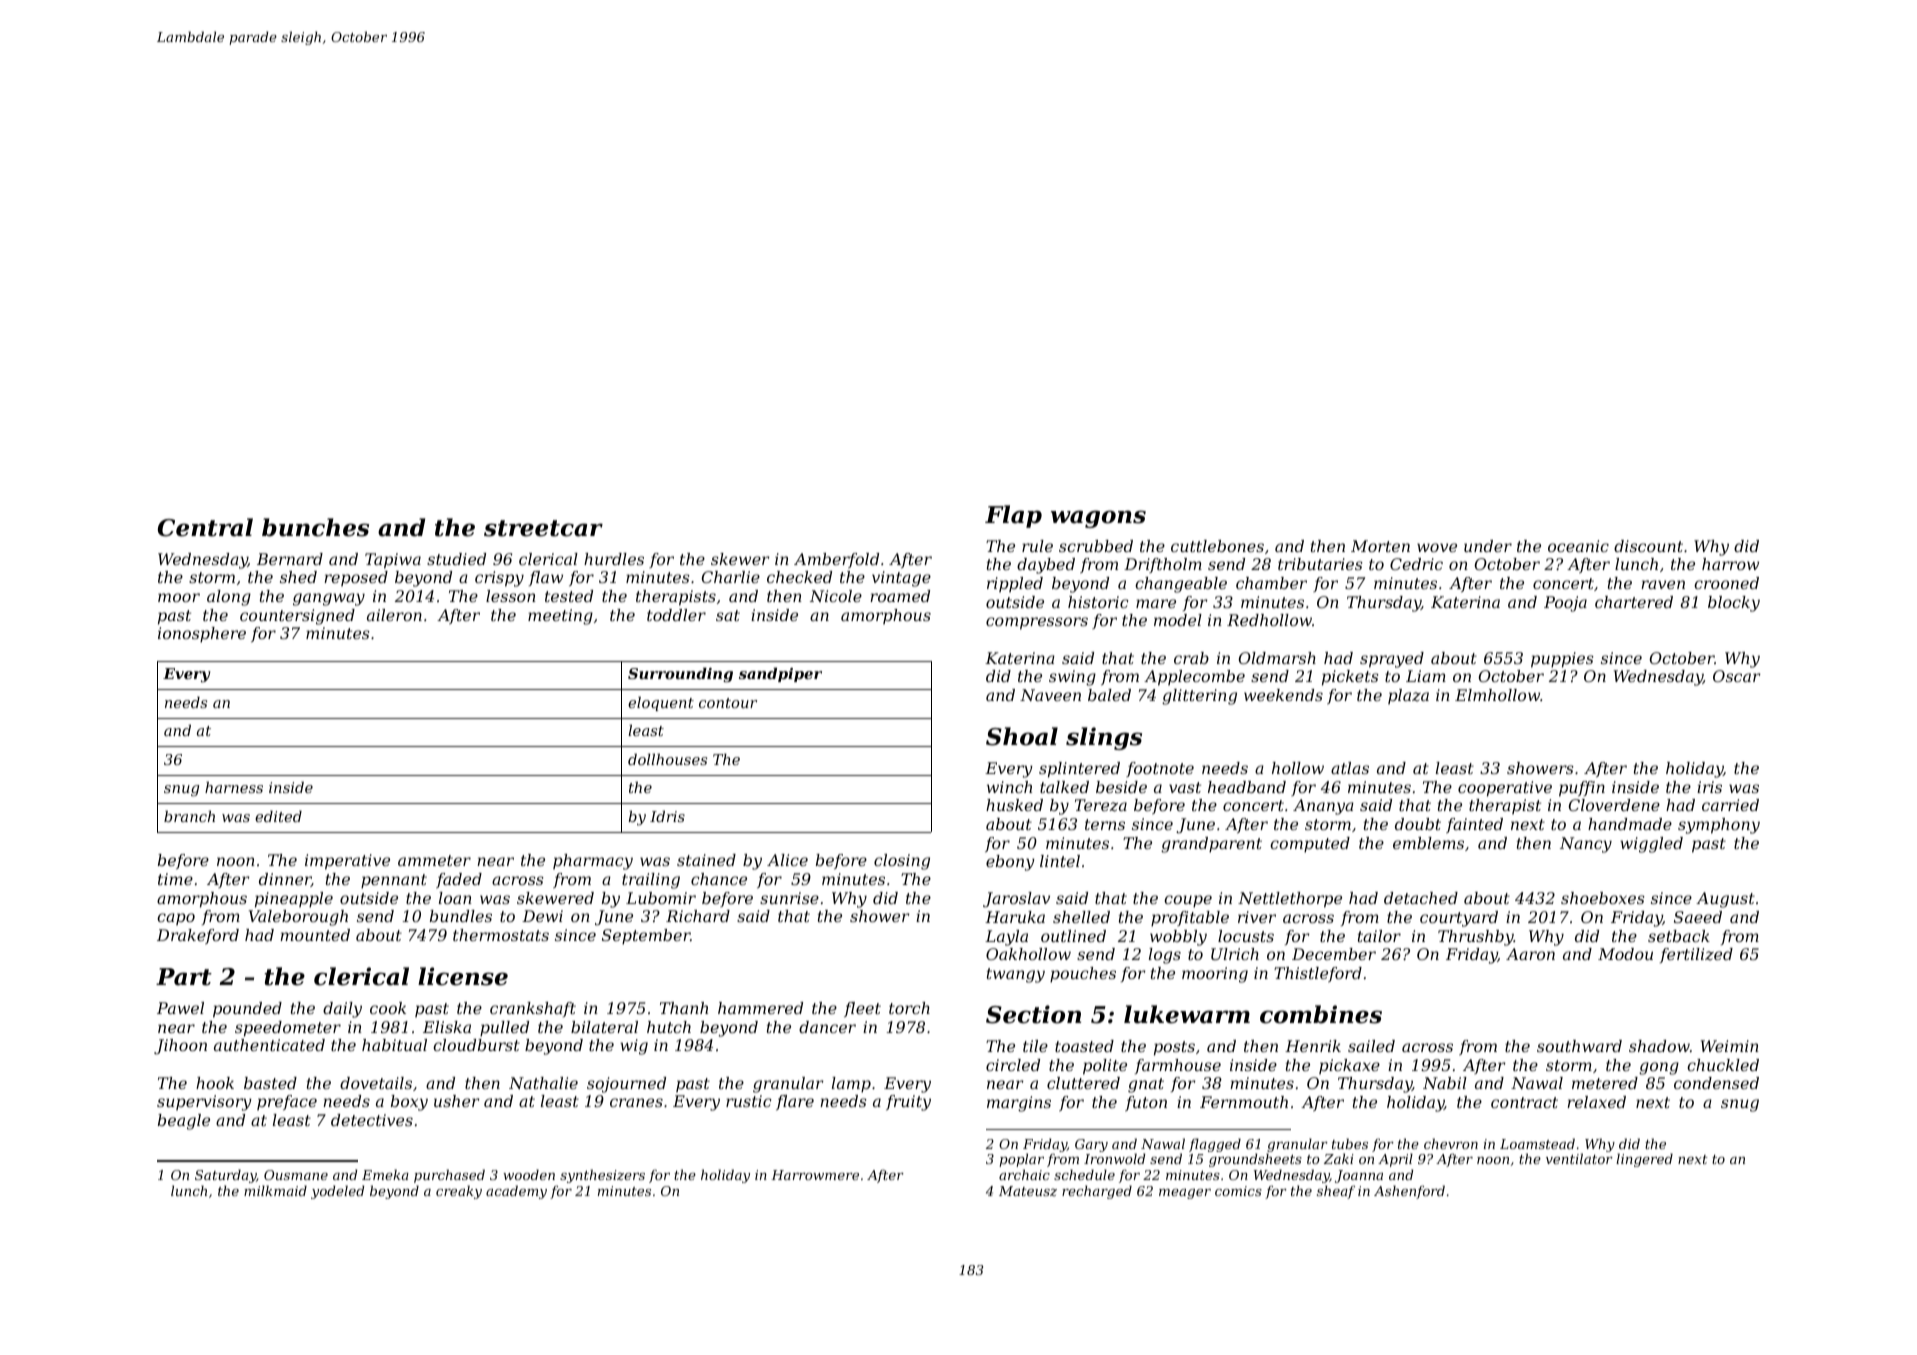 The image size is (1917, 1355). What do you see at coordinates (1073, 936) in the screenshot?
I see `outlined` at bounding box center [1073, 936].
